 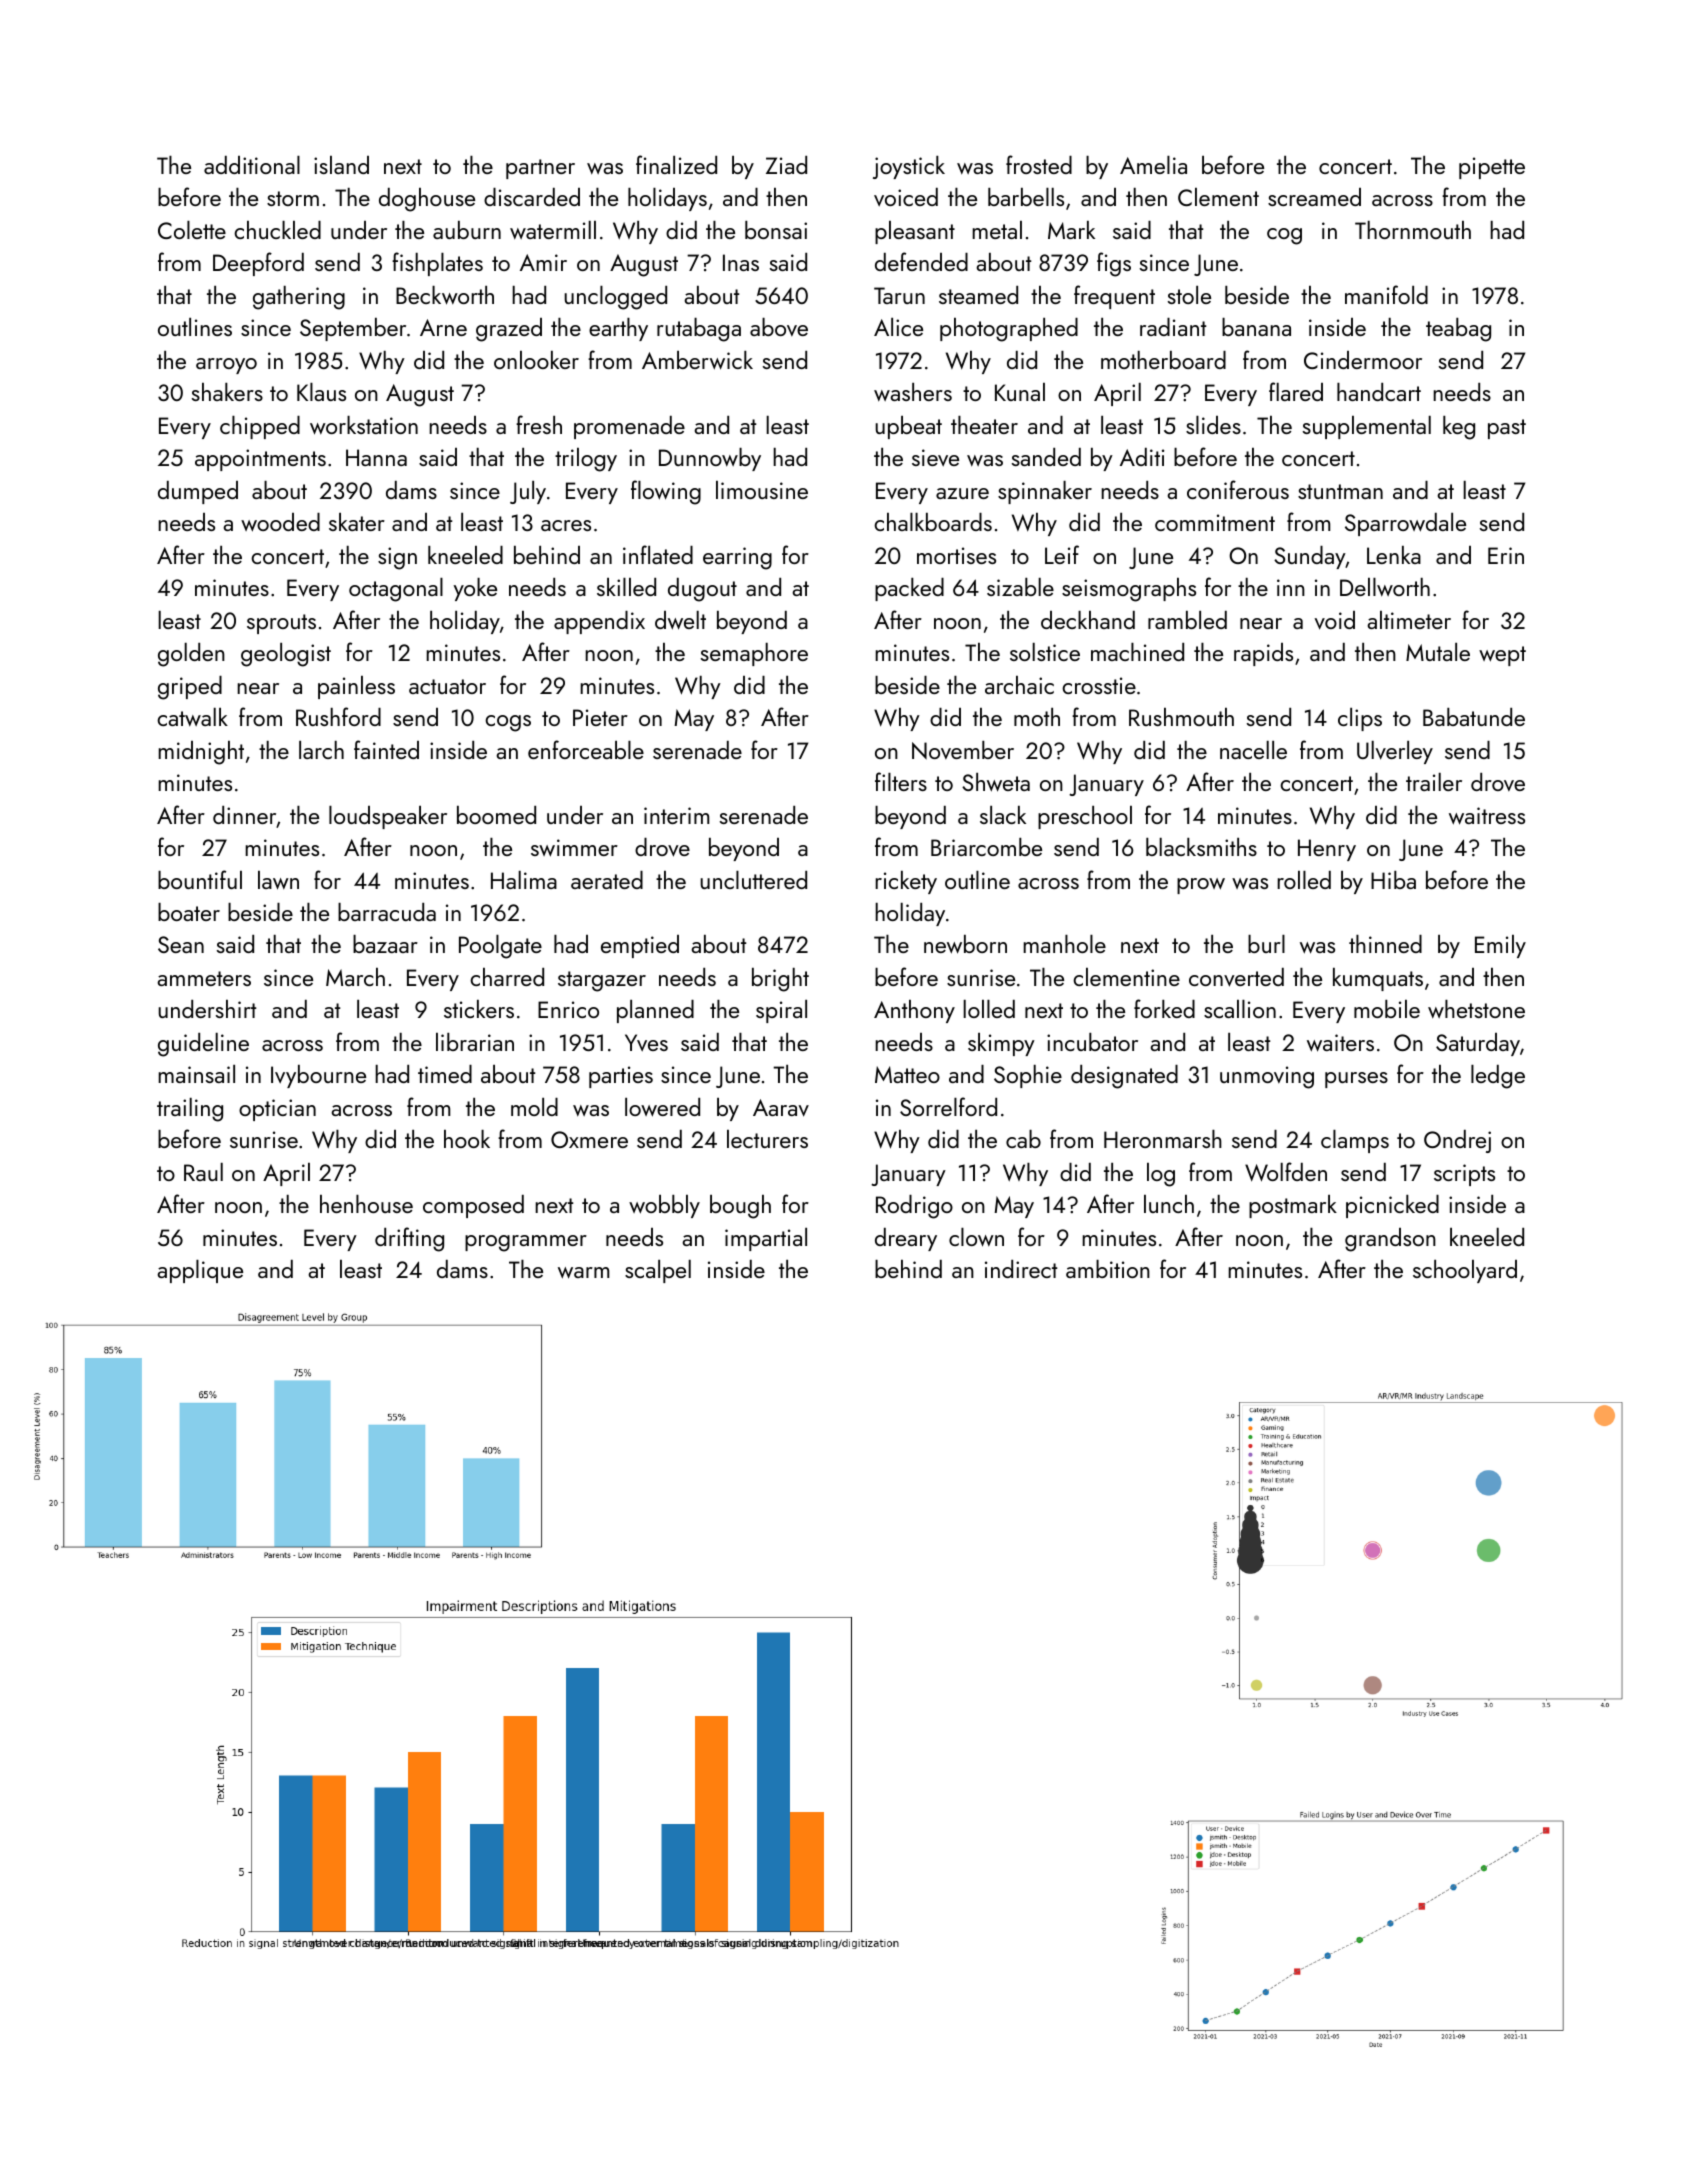 I want to click on Ziad, so click(x=786, y=165).
